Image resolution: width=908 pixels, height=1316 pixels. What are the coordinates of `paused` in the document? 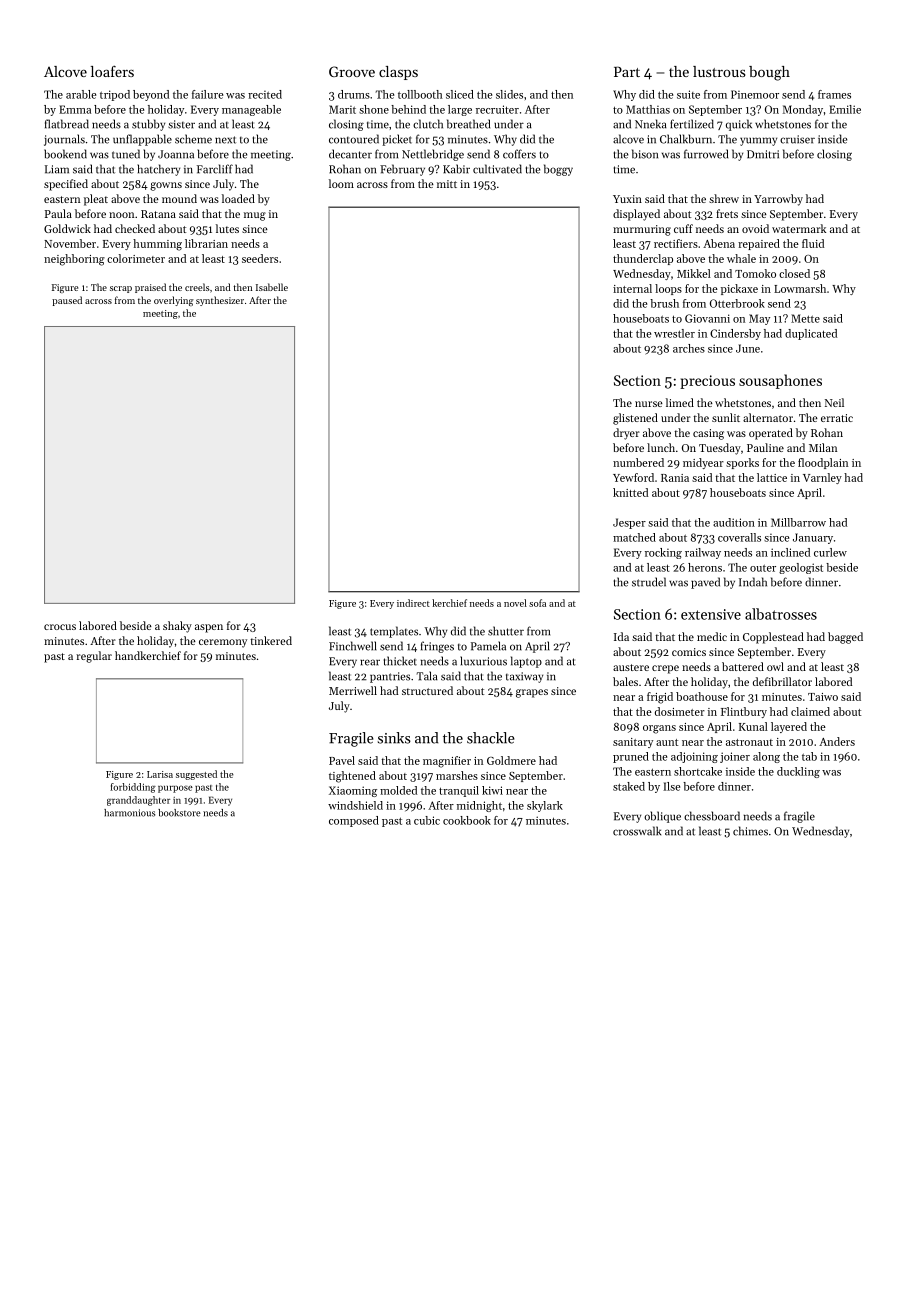 It's located at (67, 301).
